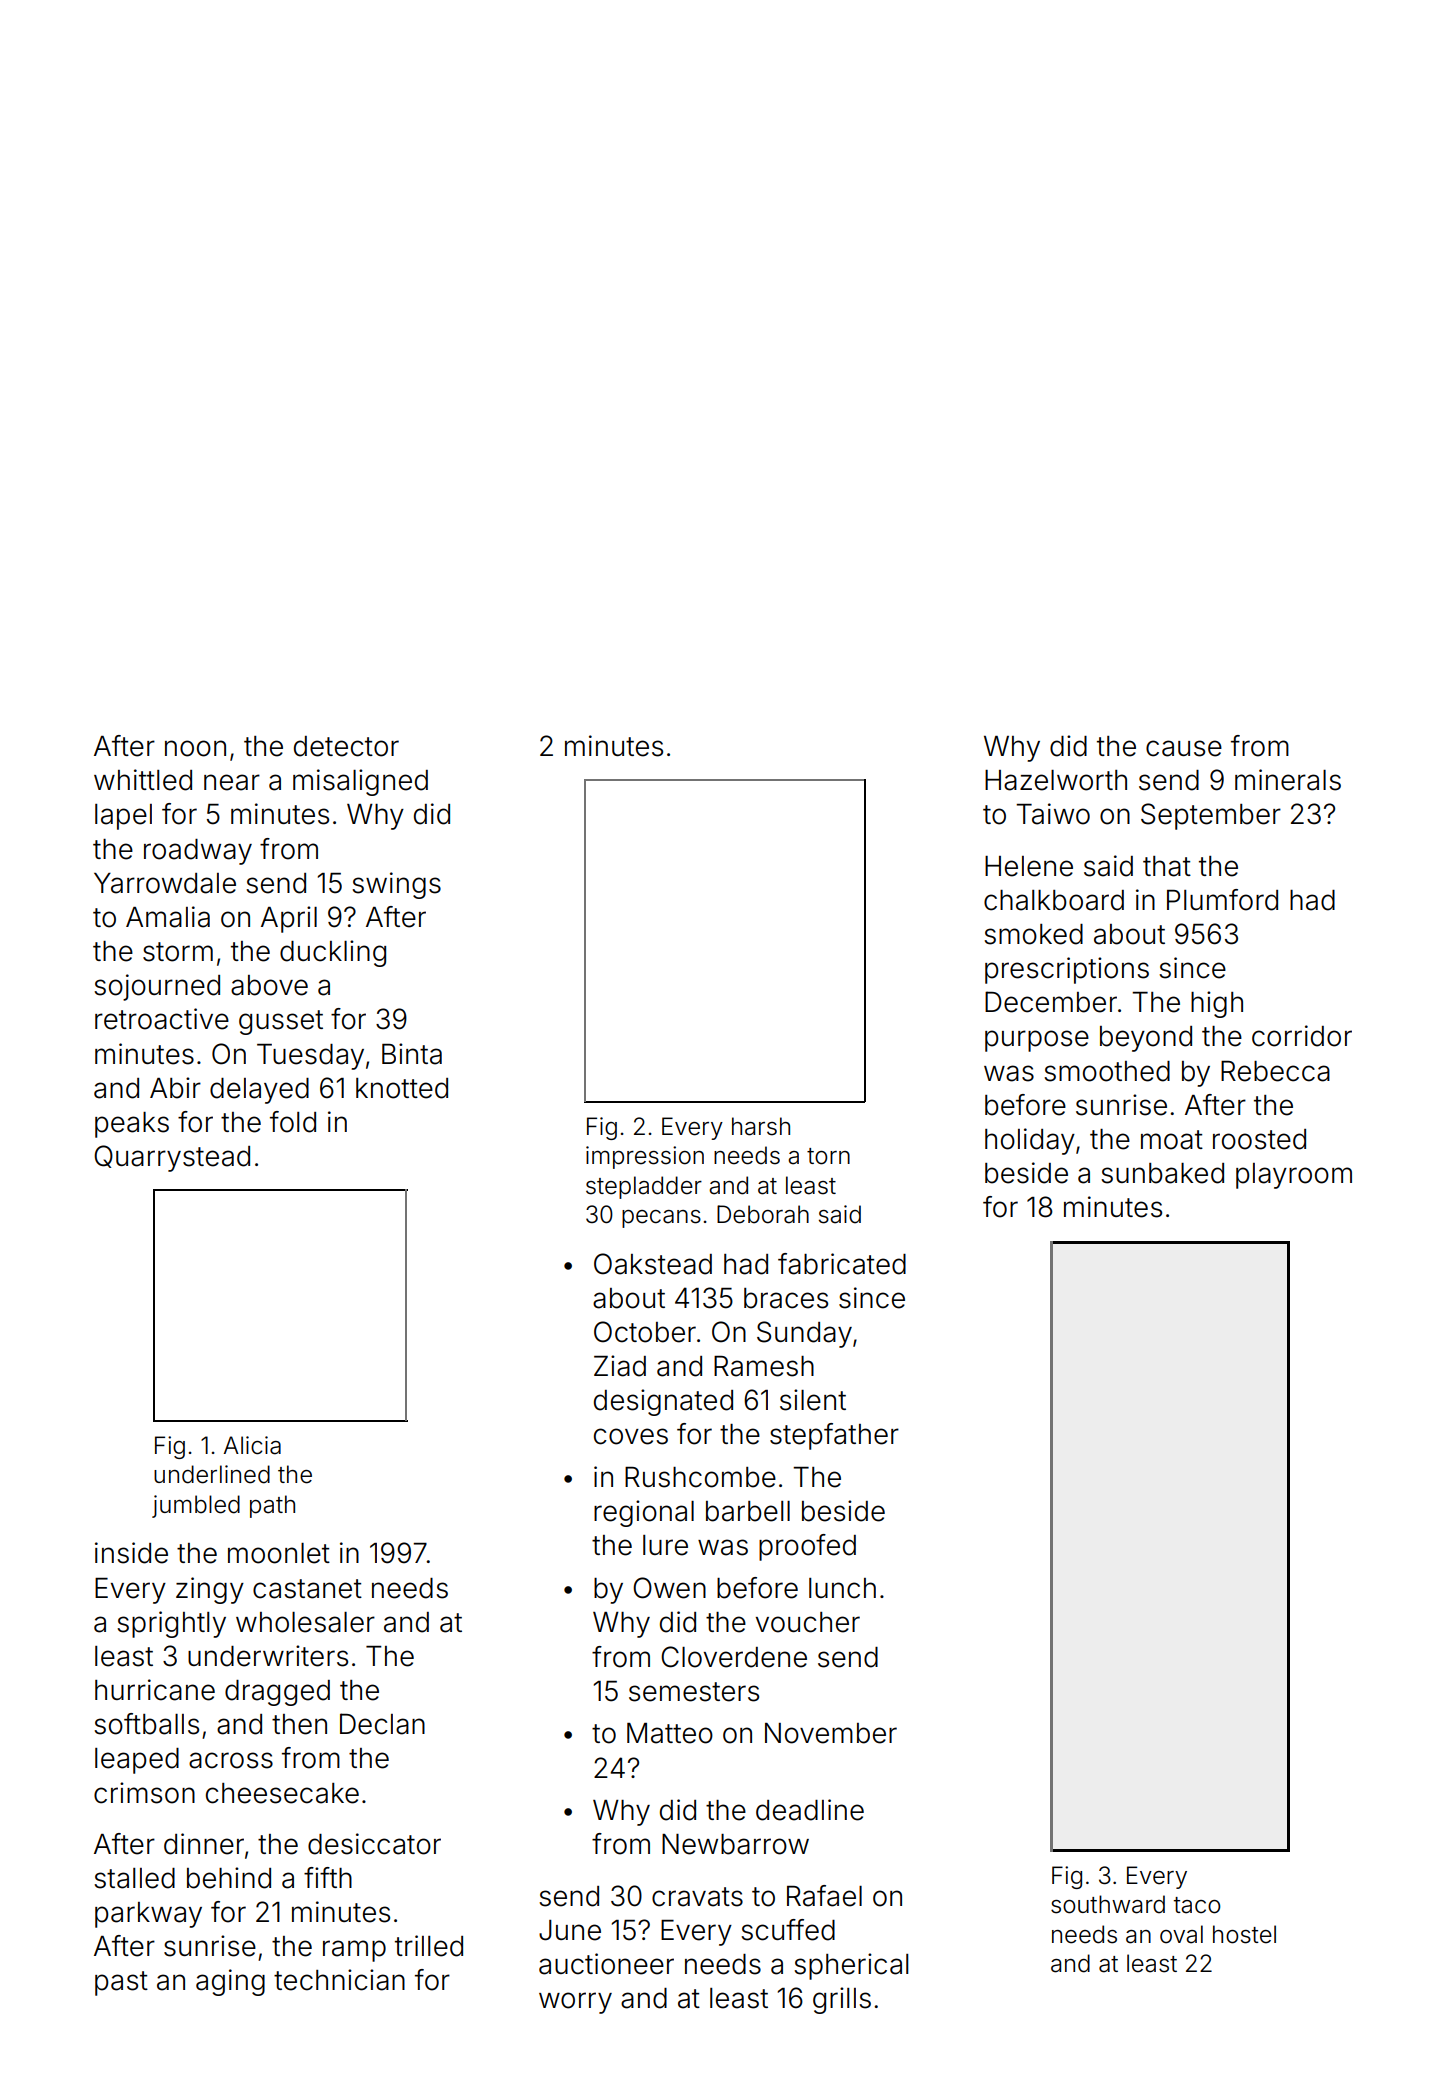 The height and width of the document is (2100, 1450). What do you see at coordinates (412, 1054) in the document?
I see `Binta` at bounding box center [412, 1054].
